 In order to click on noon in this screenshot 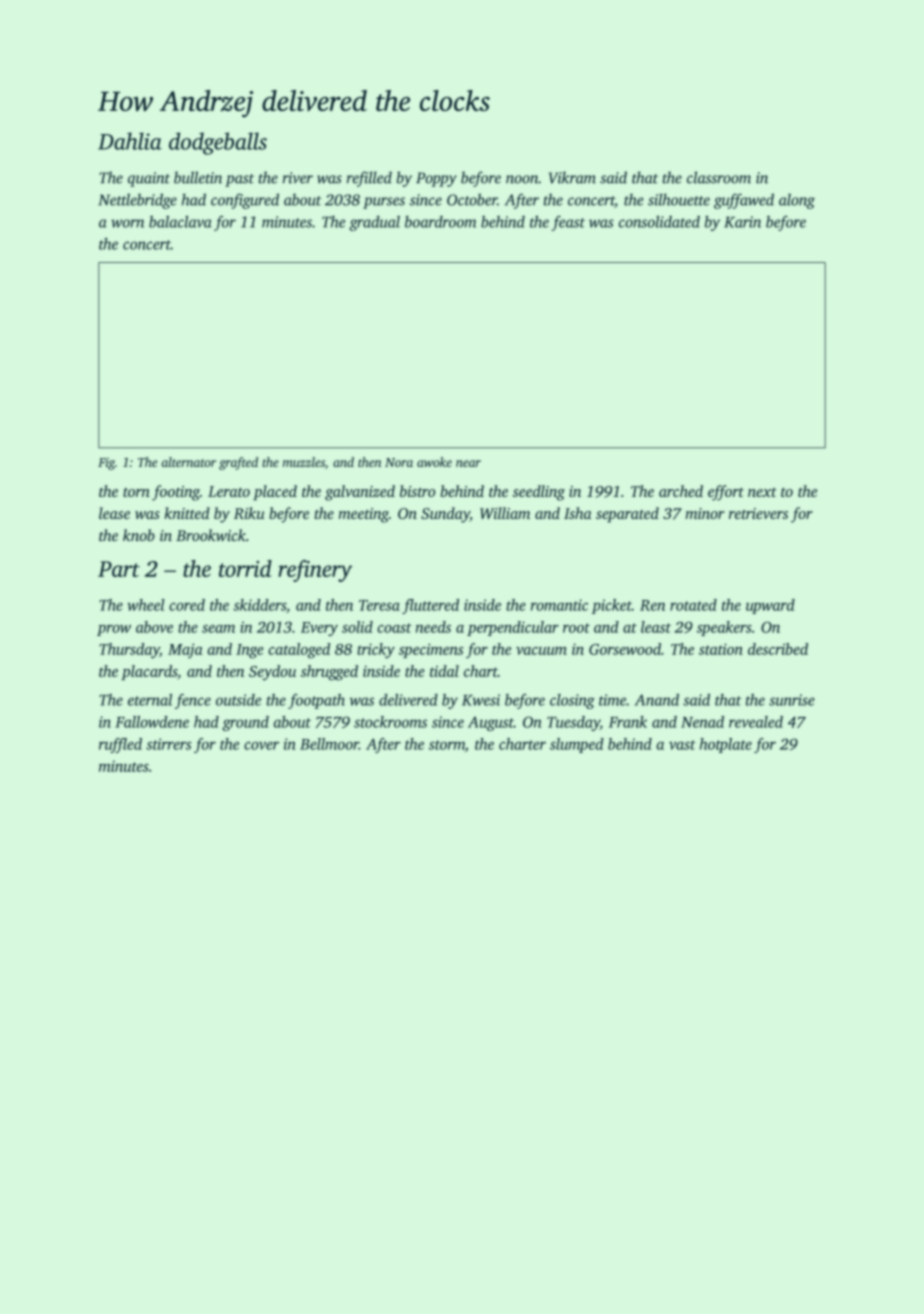, I will do `click(522, 179)`.
